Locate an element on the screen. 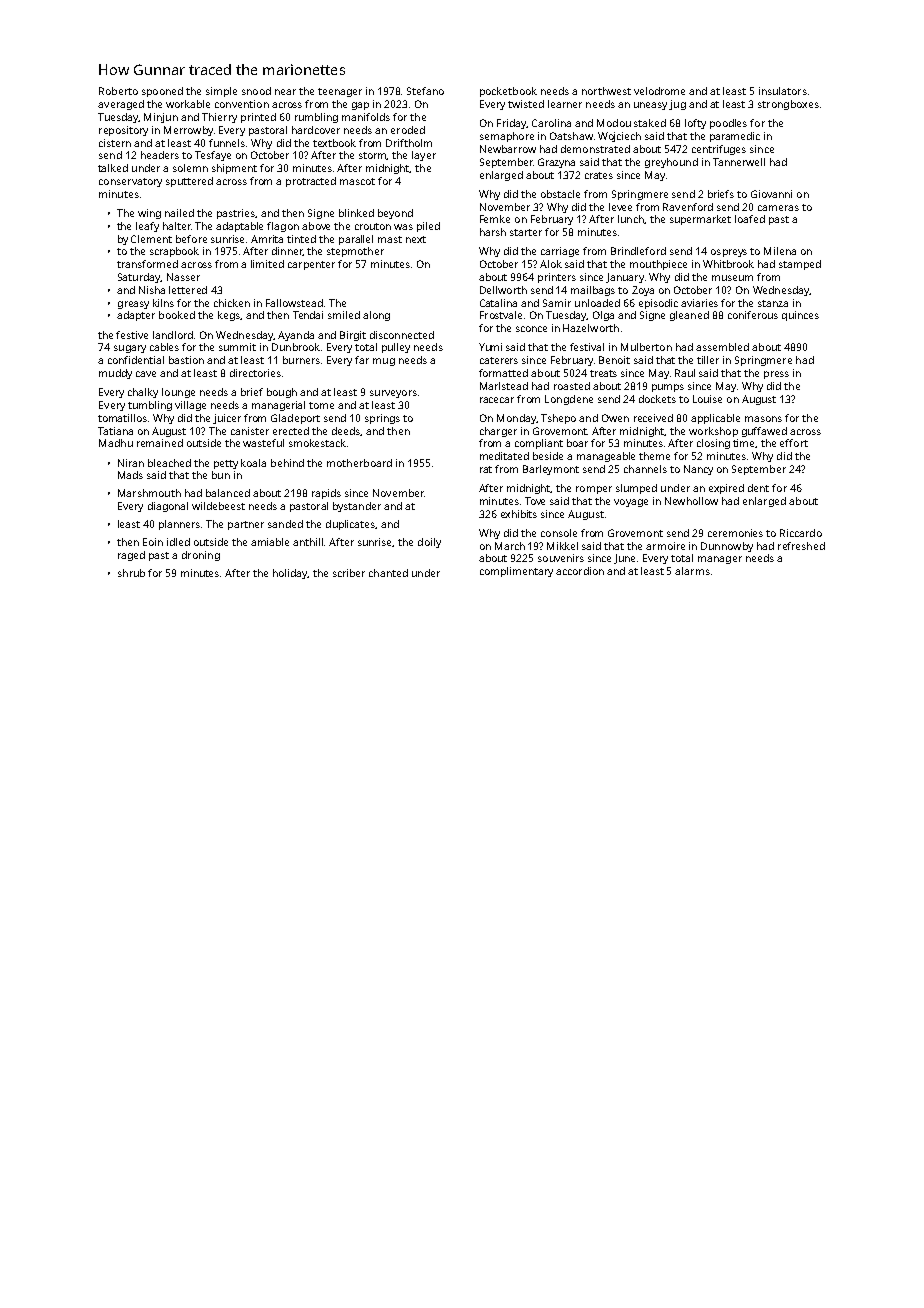 Image resolution: width=924 pixels, height=1308 pixels. disconnected is located at coordinates (402, 335).
